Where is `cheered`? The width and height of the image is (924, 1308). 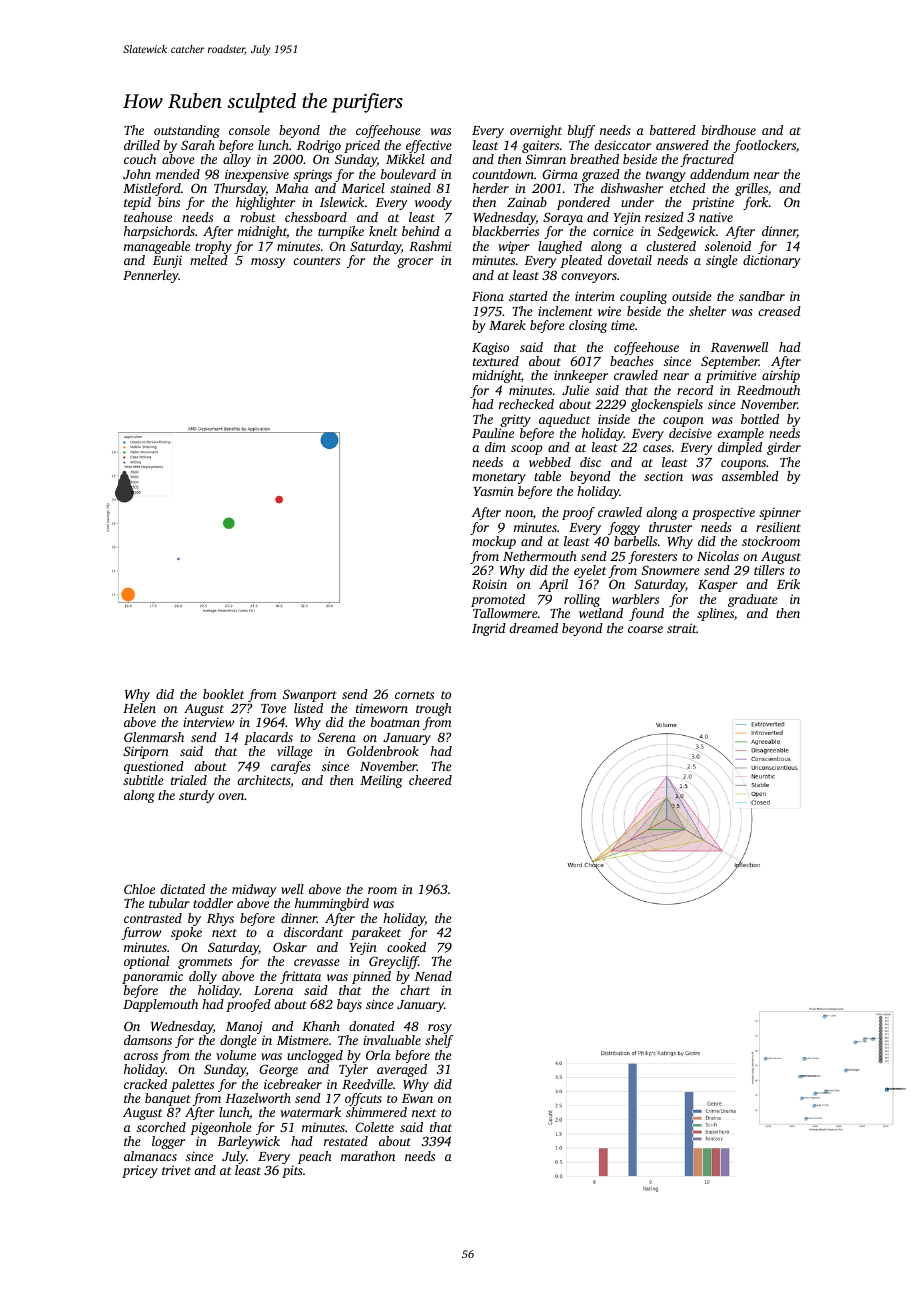
cheered is located at coordinates (430, 780).
